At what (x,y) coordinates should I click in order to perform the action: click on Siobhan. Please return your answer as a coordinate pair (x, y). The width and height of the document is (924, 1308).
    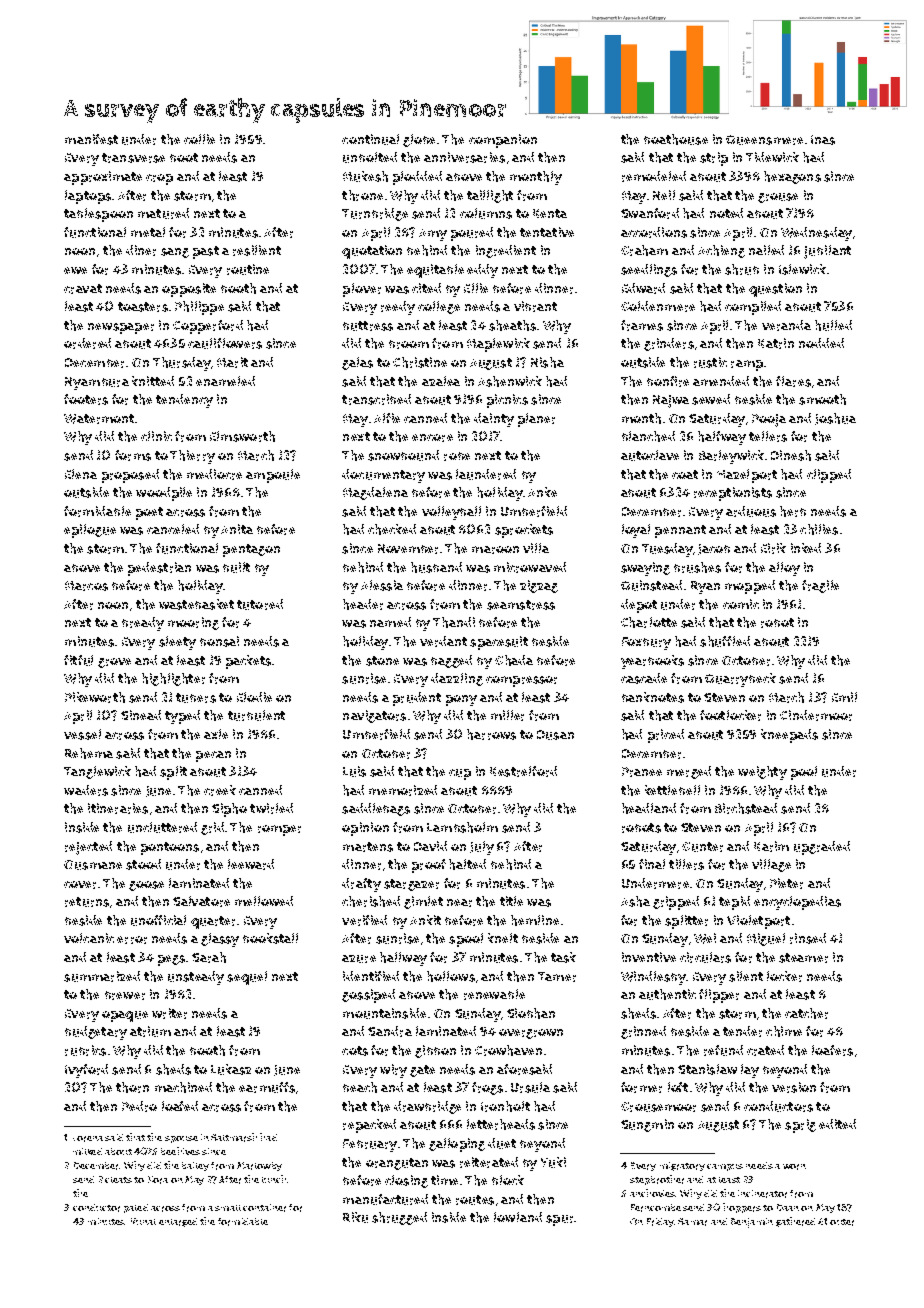
    Looking at the image, I should click on (531, 1013).
